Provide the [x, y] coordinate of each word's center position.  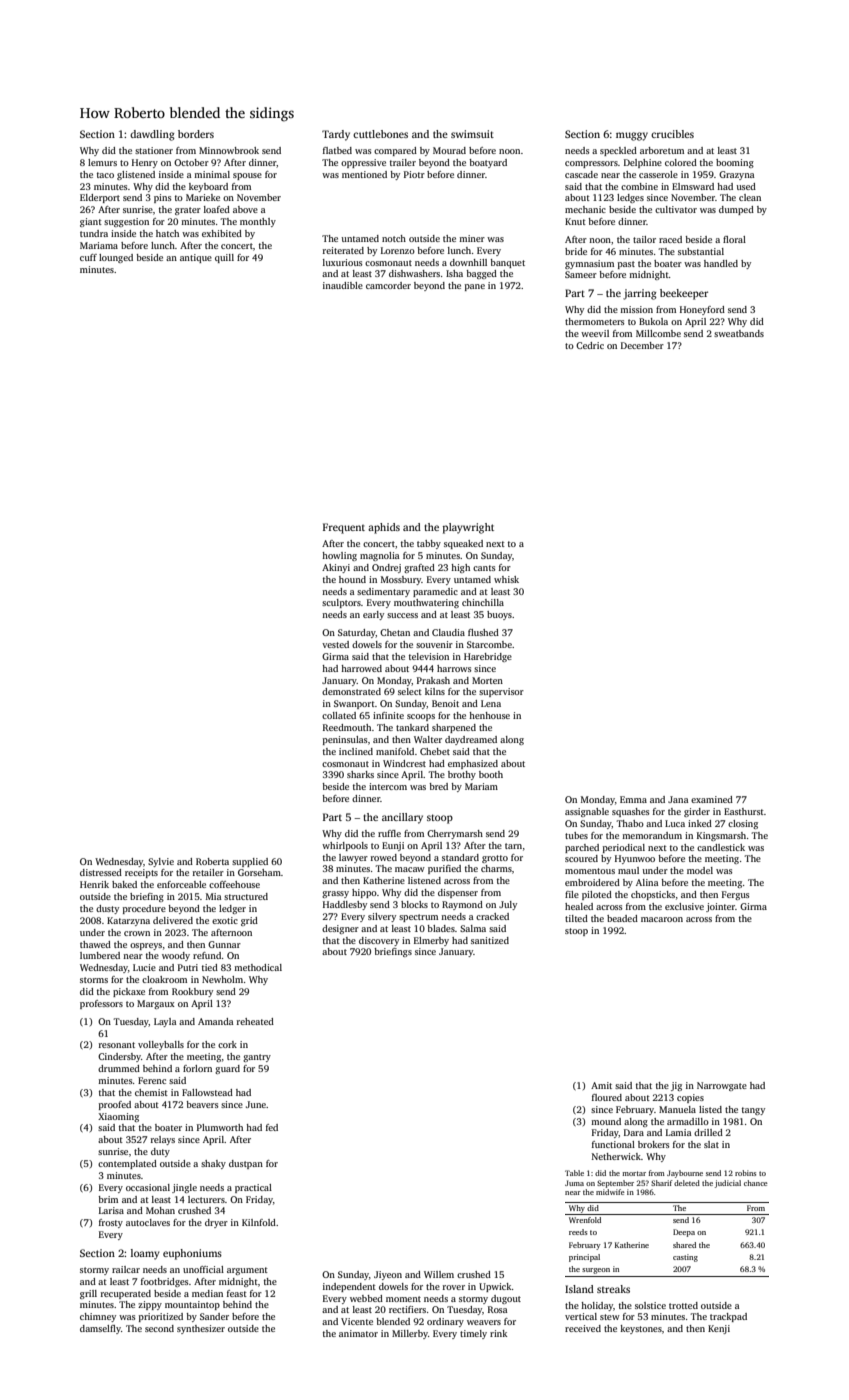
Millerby [410, 1334]
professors [101, 1004]
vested [335, 644]
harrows [454, 668]
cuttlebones [380, 134]
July [508, 905]
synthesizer [201, 1329]
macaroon [662, 919]
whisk [506, 579]
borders [196, 134]
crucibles [672, 134]
